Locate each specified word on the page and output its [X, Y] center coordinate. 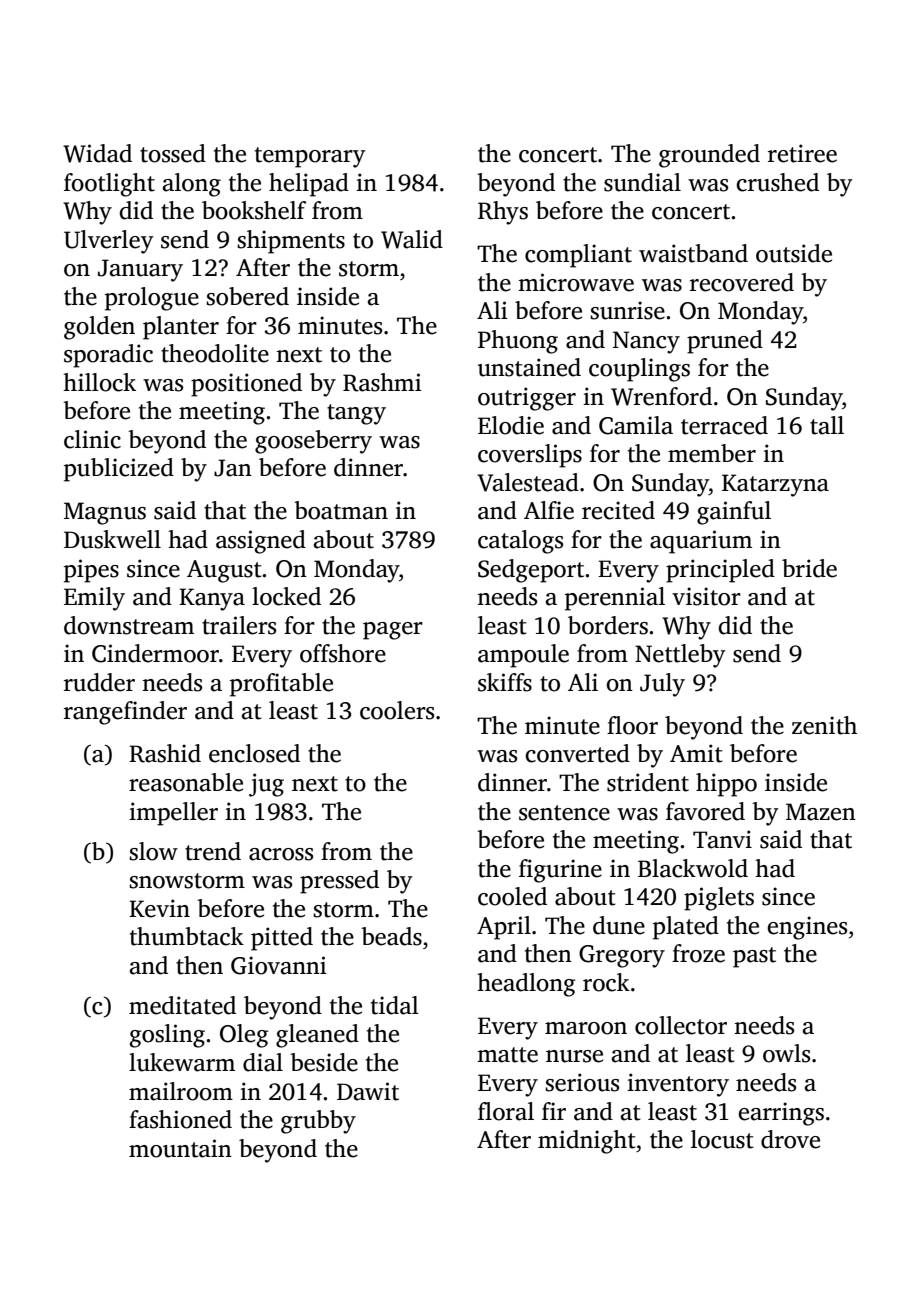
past [754, 957]
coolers [397, 710]
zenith [824, 725]
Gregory [622, 956]
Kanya [212, 599]
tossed [173, 153]
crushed [777, 182]
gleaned [317, 1036]
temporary [310, 157]
